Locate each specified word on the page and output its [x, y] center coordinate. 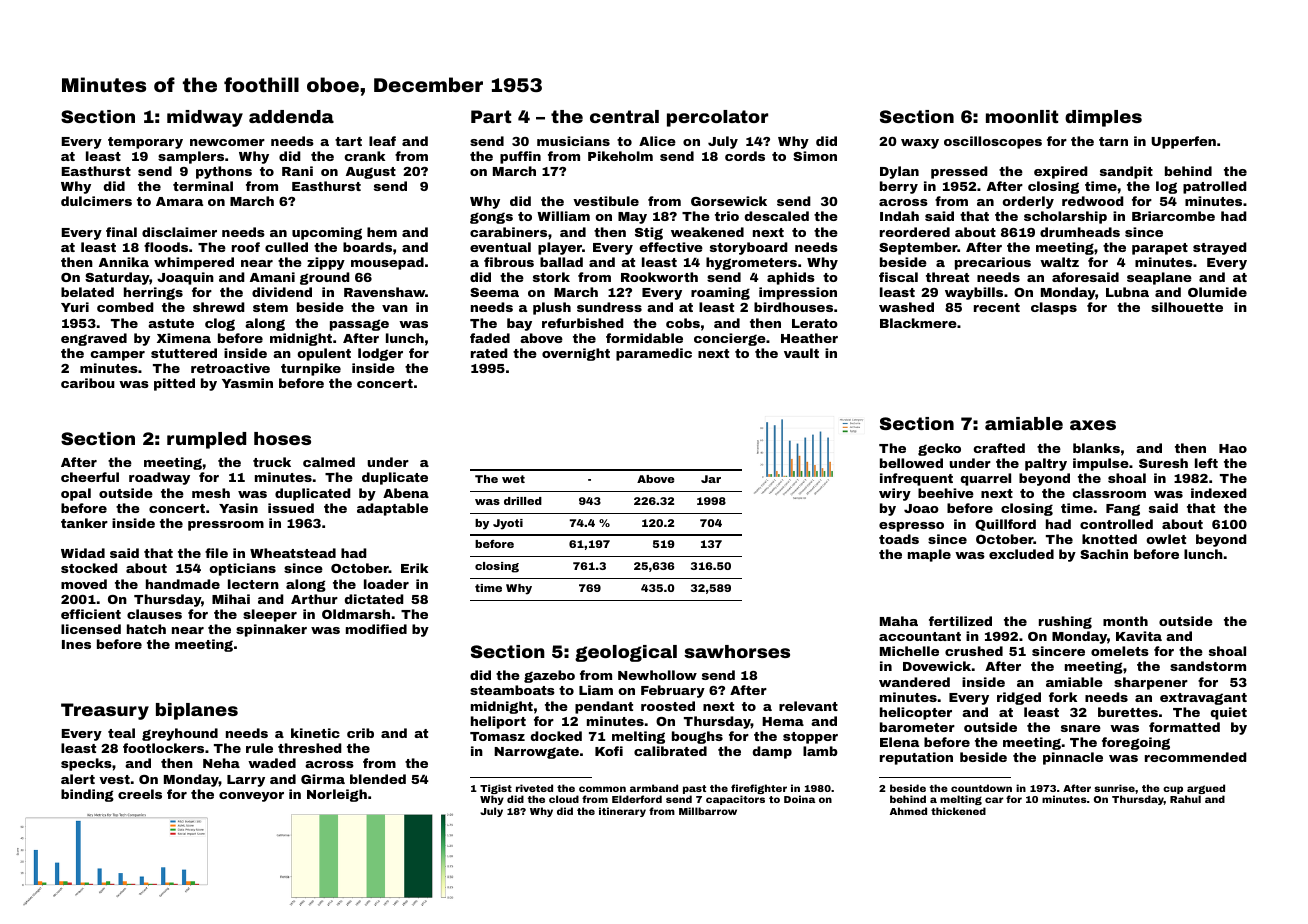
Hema [783, 721]
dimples [1103, 118]
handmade [183, 584]
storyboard [749, 248]
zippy [326, 263]
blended [378, 779]
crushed [974, 651]
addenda [291, 116]
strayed [1220, 248]
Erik [414, 568]
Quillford [1005, 525]
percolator [717, 118]
